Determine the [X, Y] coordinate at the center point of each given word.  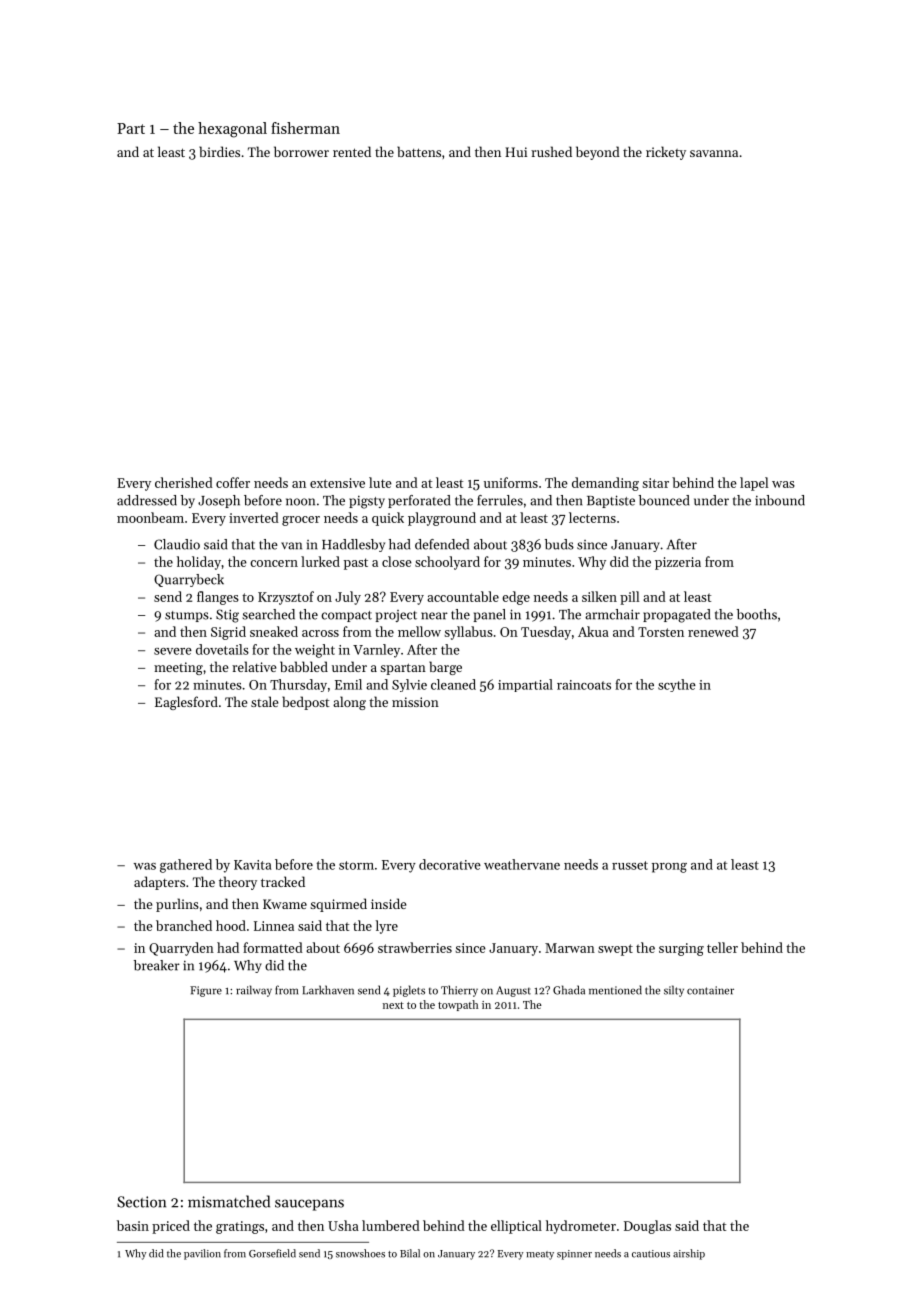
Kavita [252, 865]
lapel [754, 484]
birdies [219, 151]
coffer [233, 482]
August [513, 991]
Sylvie [409, 685]
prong [669, 868]
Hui [516, 152]
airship [689, 1254]
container [710, 990]
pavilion [202, 1254]
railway [254, 991]
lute [380, 482]
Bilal [410, 1253]
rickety [666, 153]
